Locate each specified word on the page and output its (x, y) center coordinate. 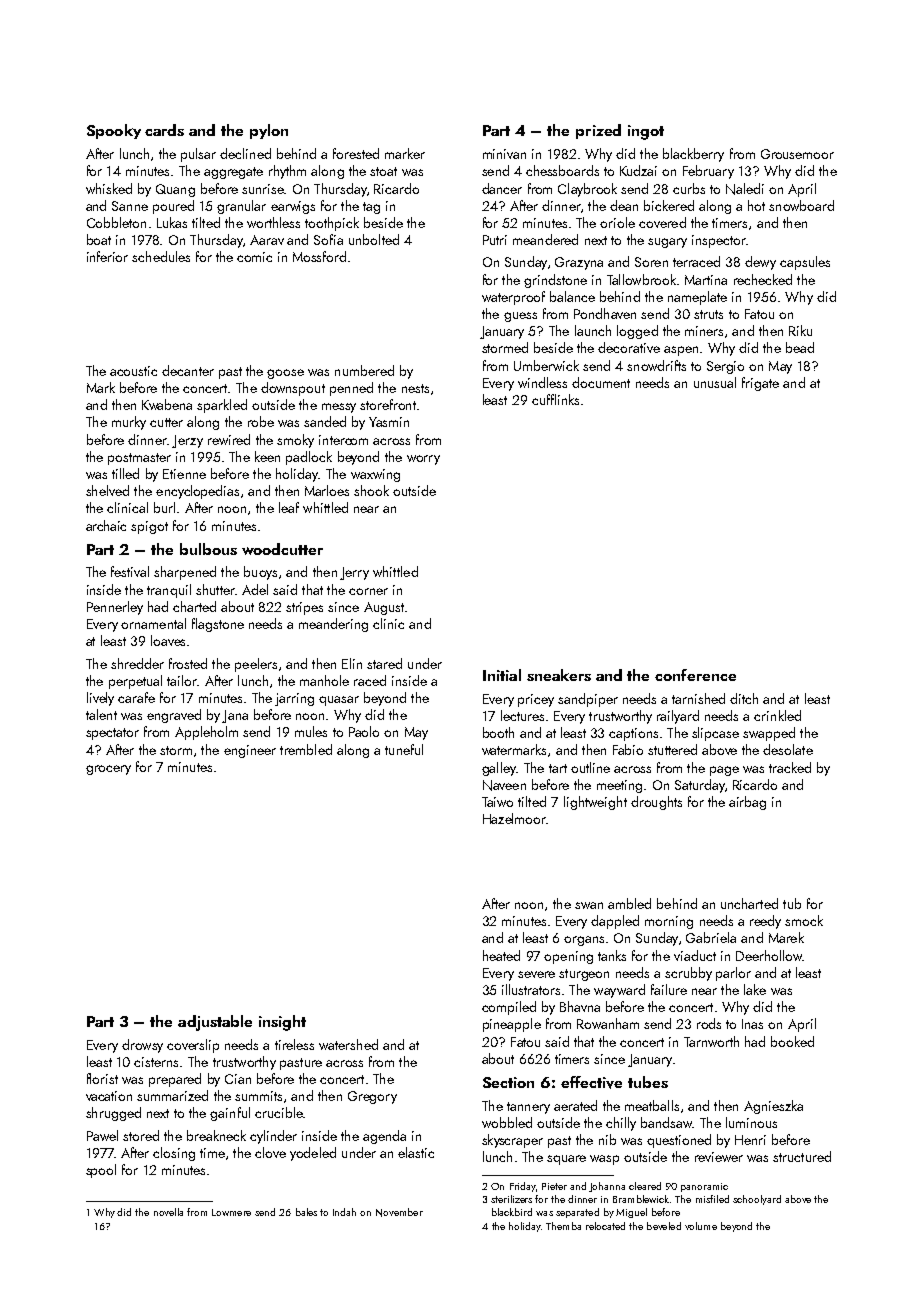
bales (306, 1212)
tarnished (698, 698)
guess (520, 317)
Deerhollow (769, 955)
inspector (719, 241)
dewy (760, 263)
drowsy (142, 1046)
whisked (109, 188)
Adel (255, 589)
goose (285, 374)
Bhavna (580, 1006)
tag (371, 208)
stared (384, 663)
